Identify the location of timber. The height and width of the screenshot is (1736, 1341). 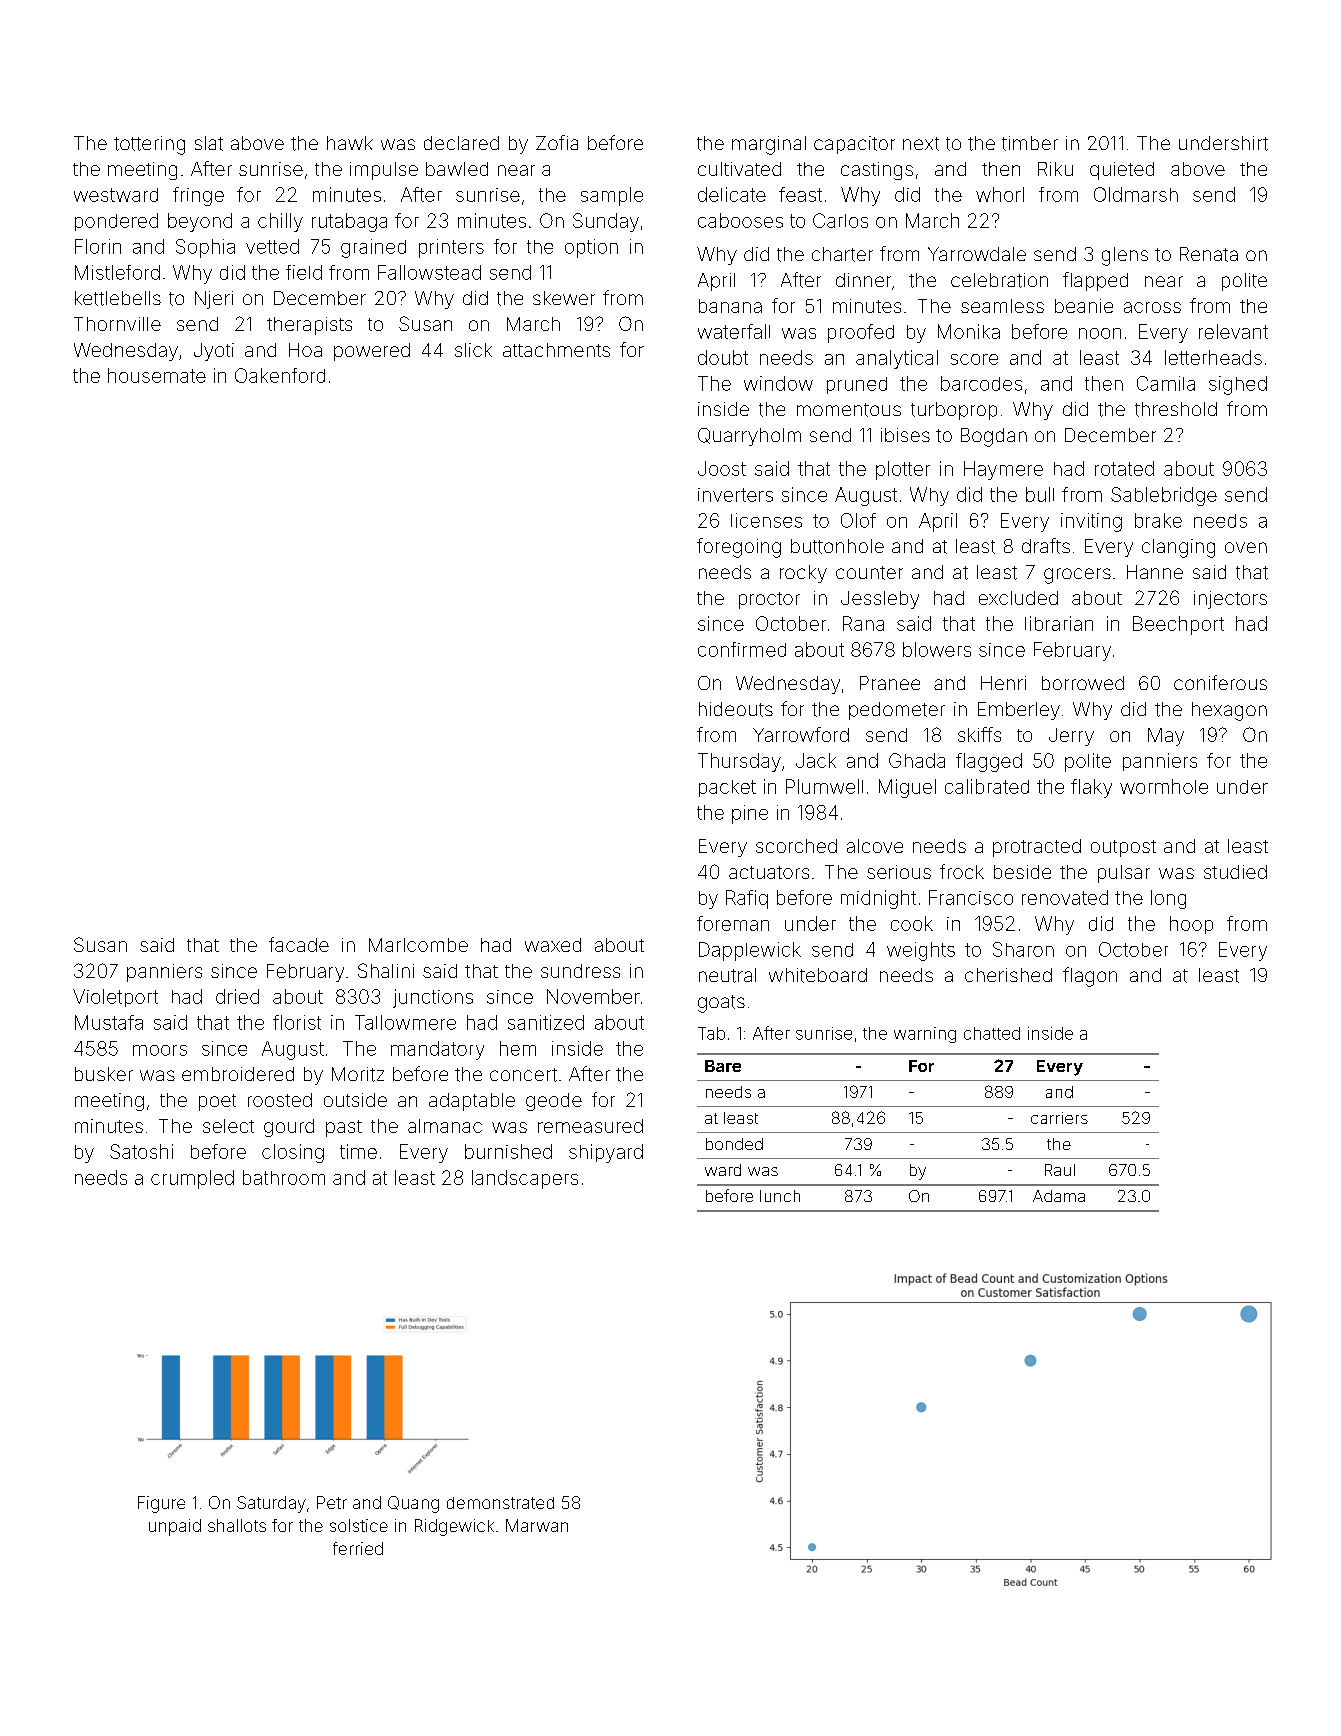
(1030, 143).
